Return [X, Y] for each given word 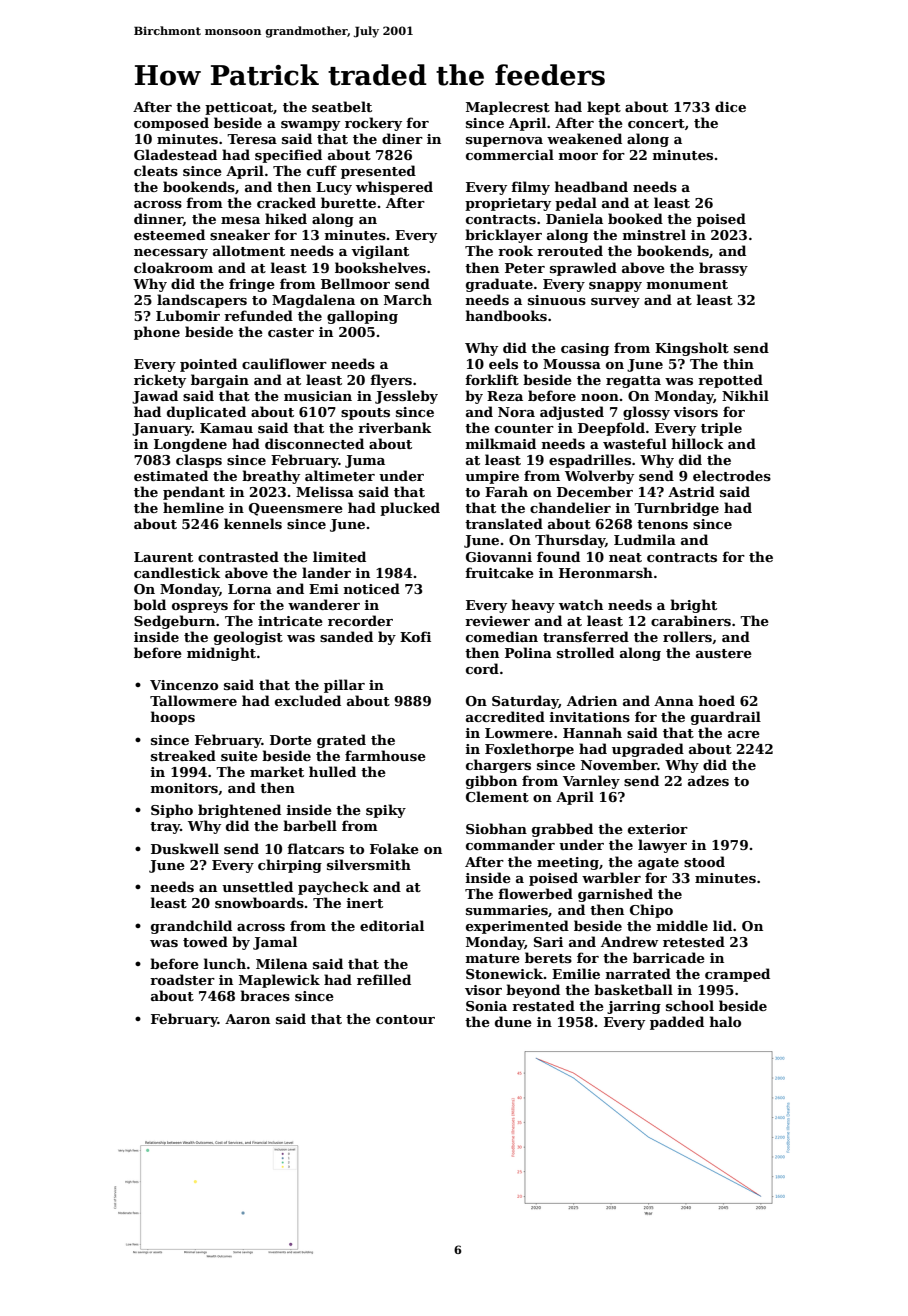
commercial [510, 154]
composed [171, 124]
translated [504, 523]
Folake [394, 848]
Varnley [591, 782]
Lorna [250, 589]
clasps [199, 461]
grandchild [191, 927]
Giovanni [499, 557]
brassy [723, 269]
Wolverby [599, 477]
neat [625, 557]
